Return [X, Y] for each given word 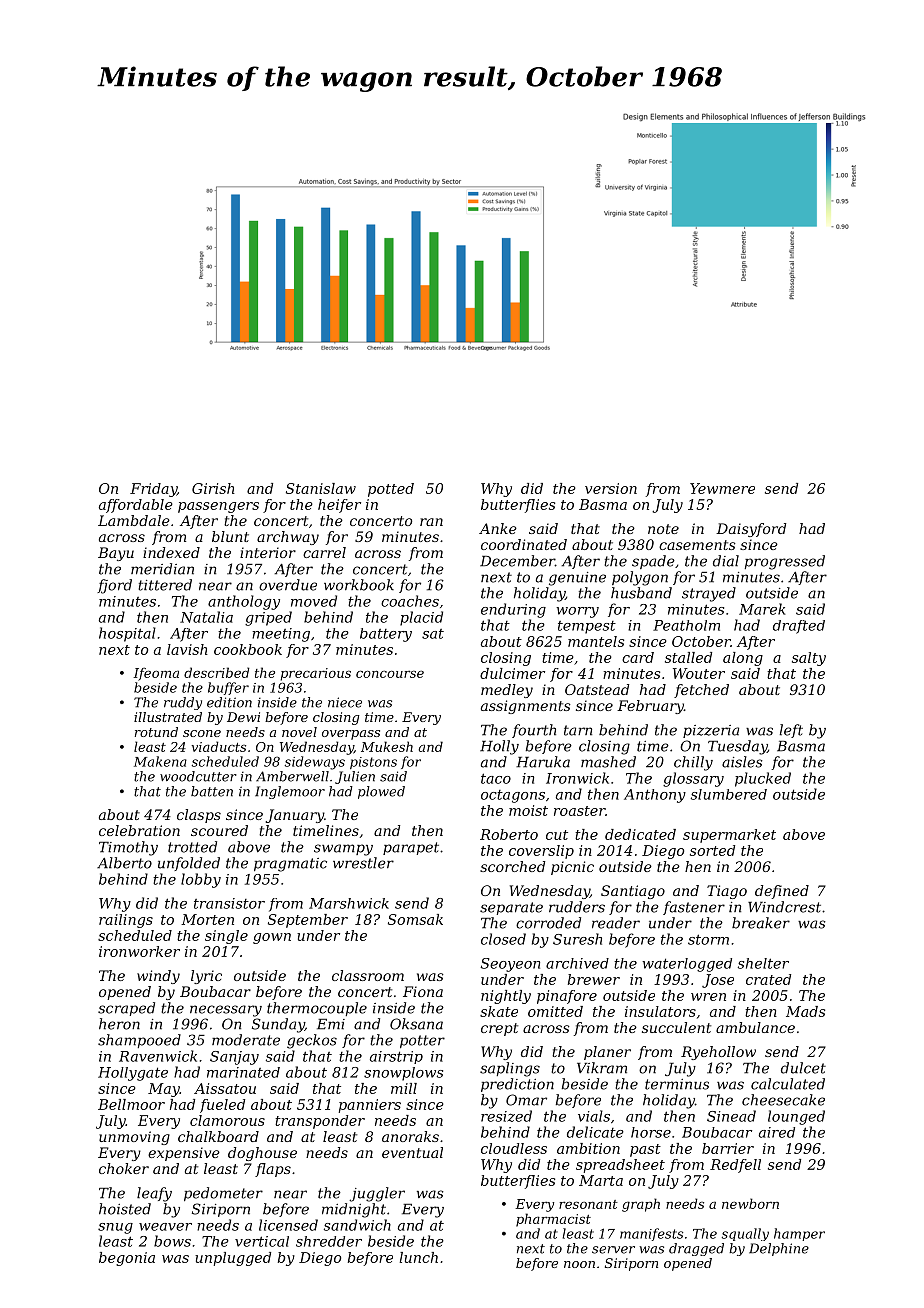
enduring [513, 610]
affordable [136, 506]
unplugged [233, 1259]
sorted [712, 850]
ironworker [139, 951]
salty [809, 659]
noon [579, 1264]
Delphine [779, 1249]
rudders [577, 907]
